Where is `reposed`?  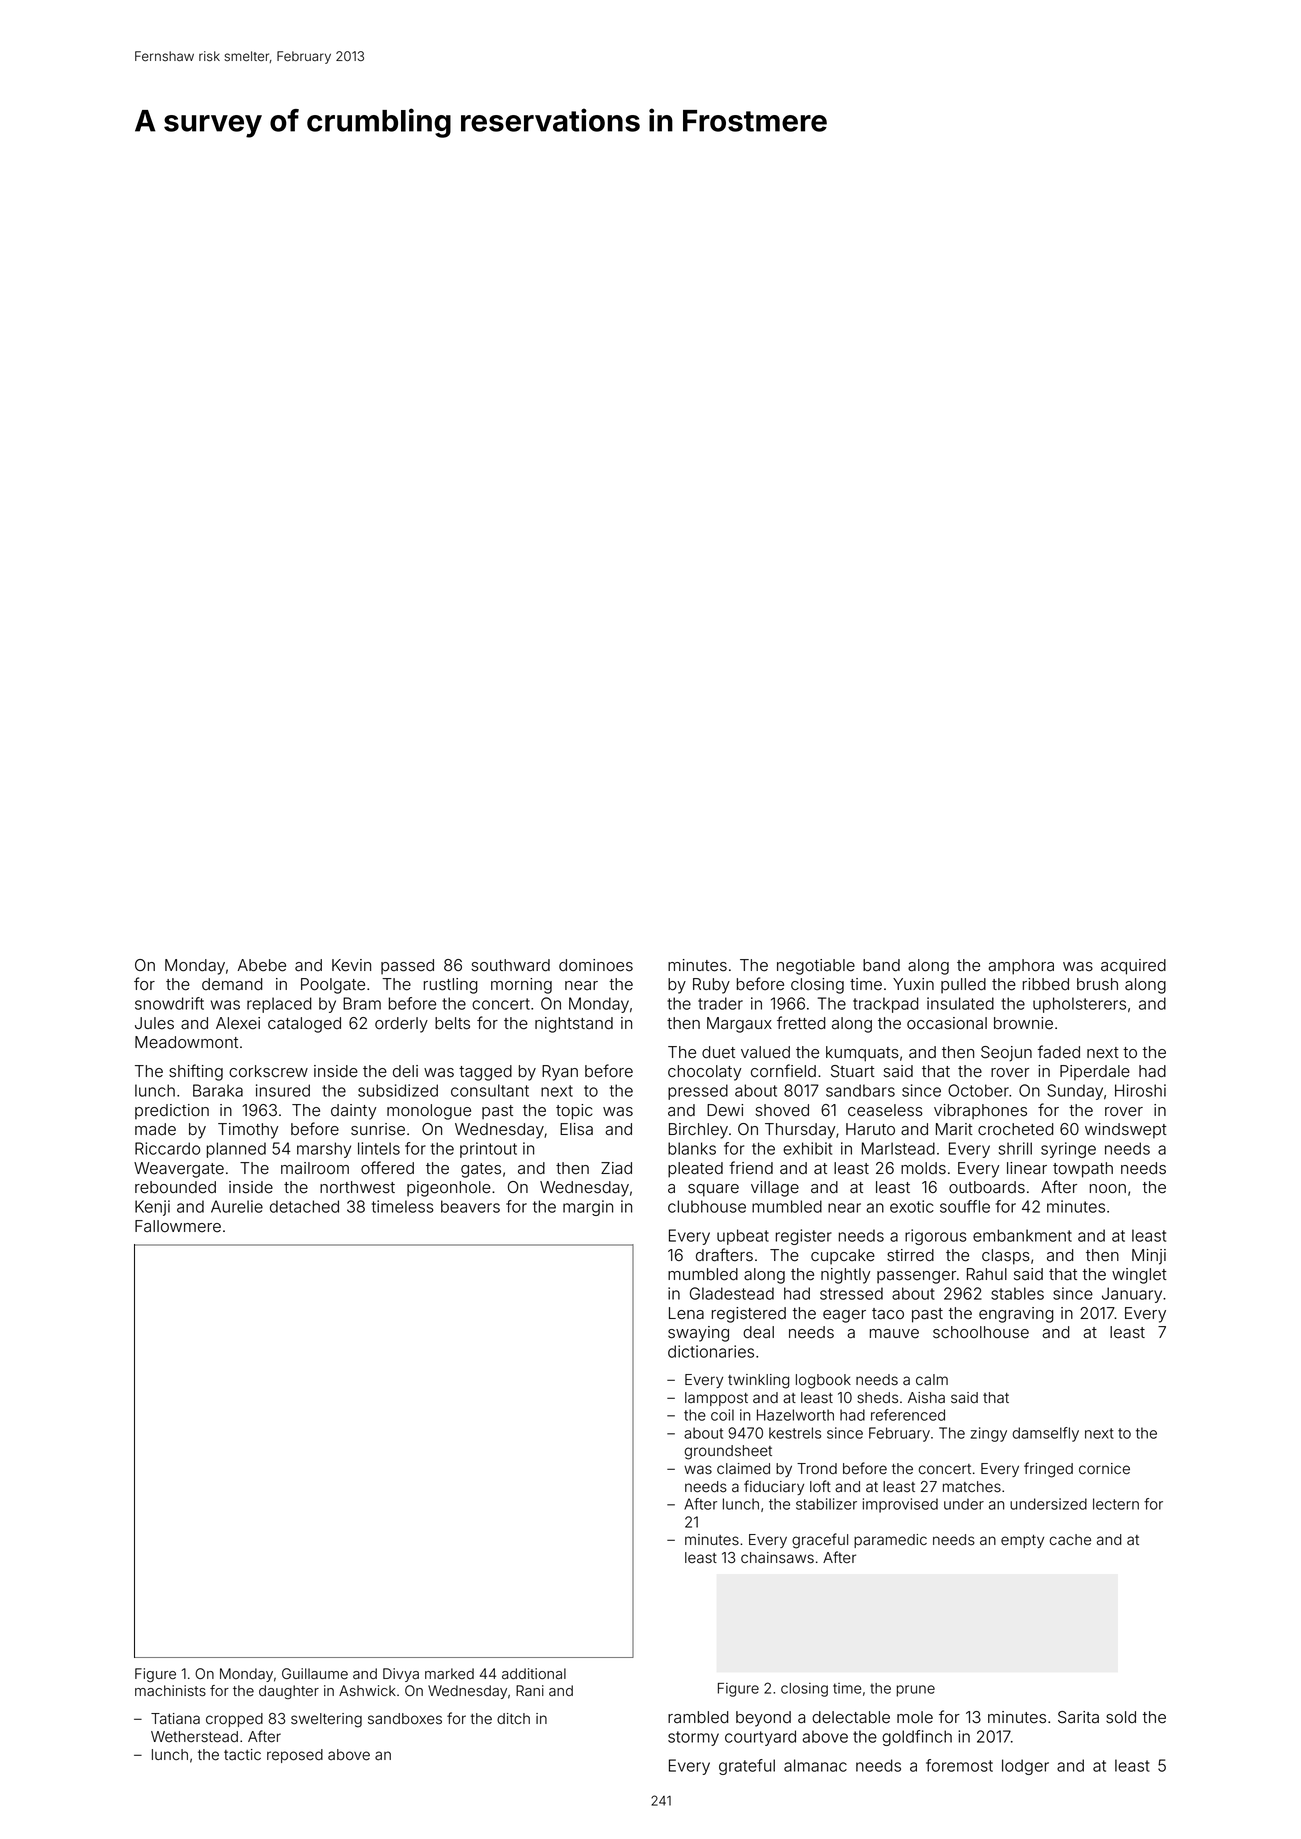 reposed is located at coordinates (295, 1756).
